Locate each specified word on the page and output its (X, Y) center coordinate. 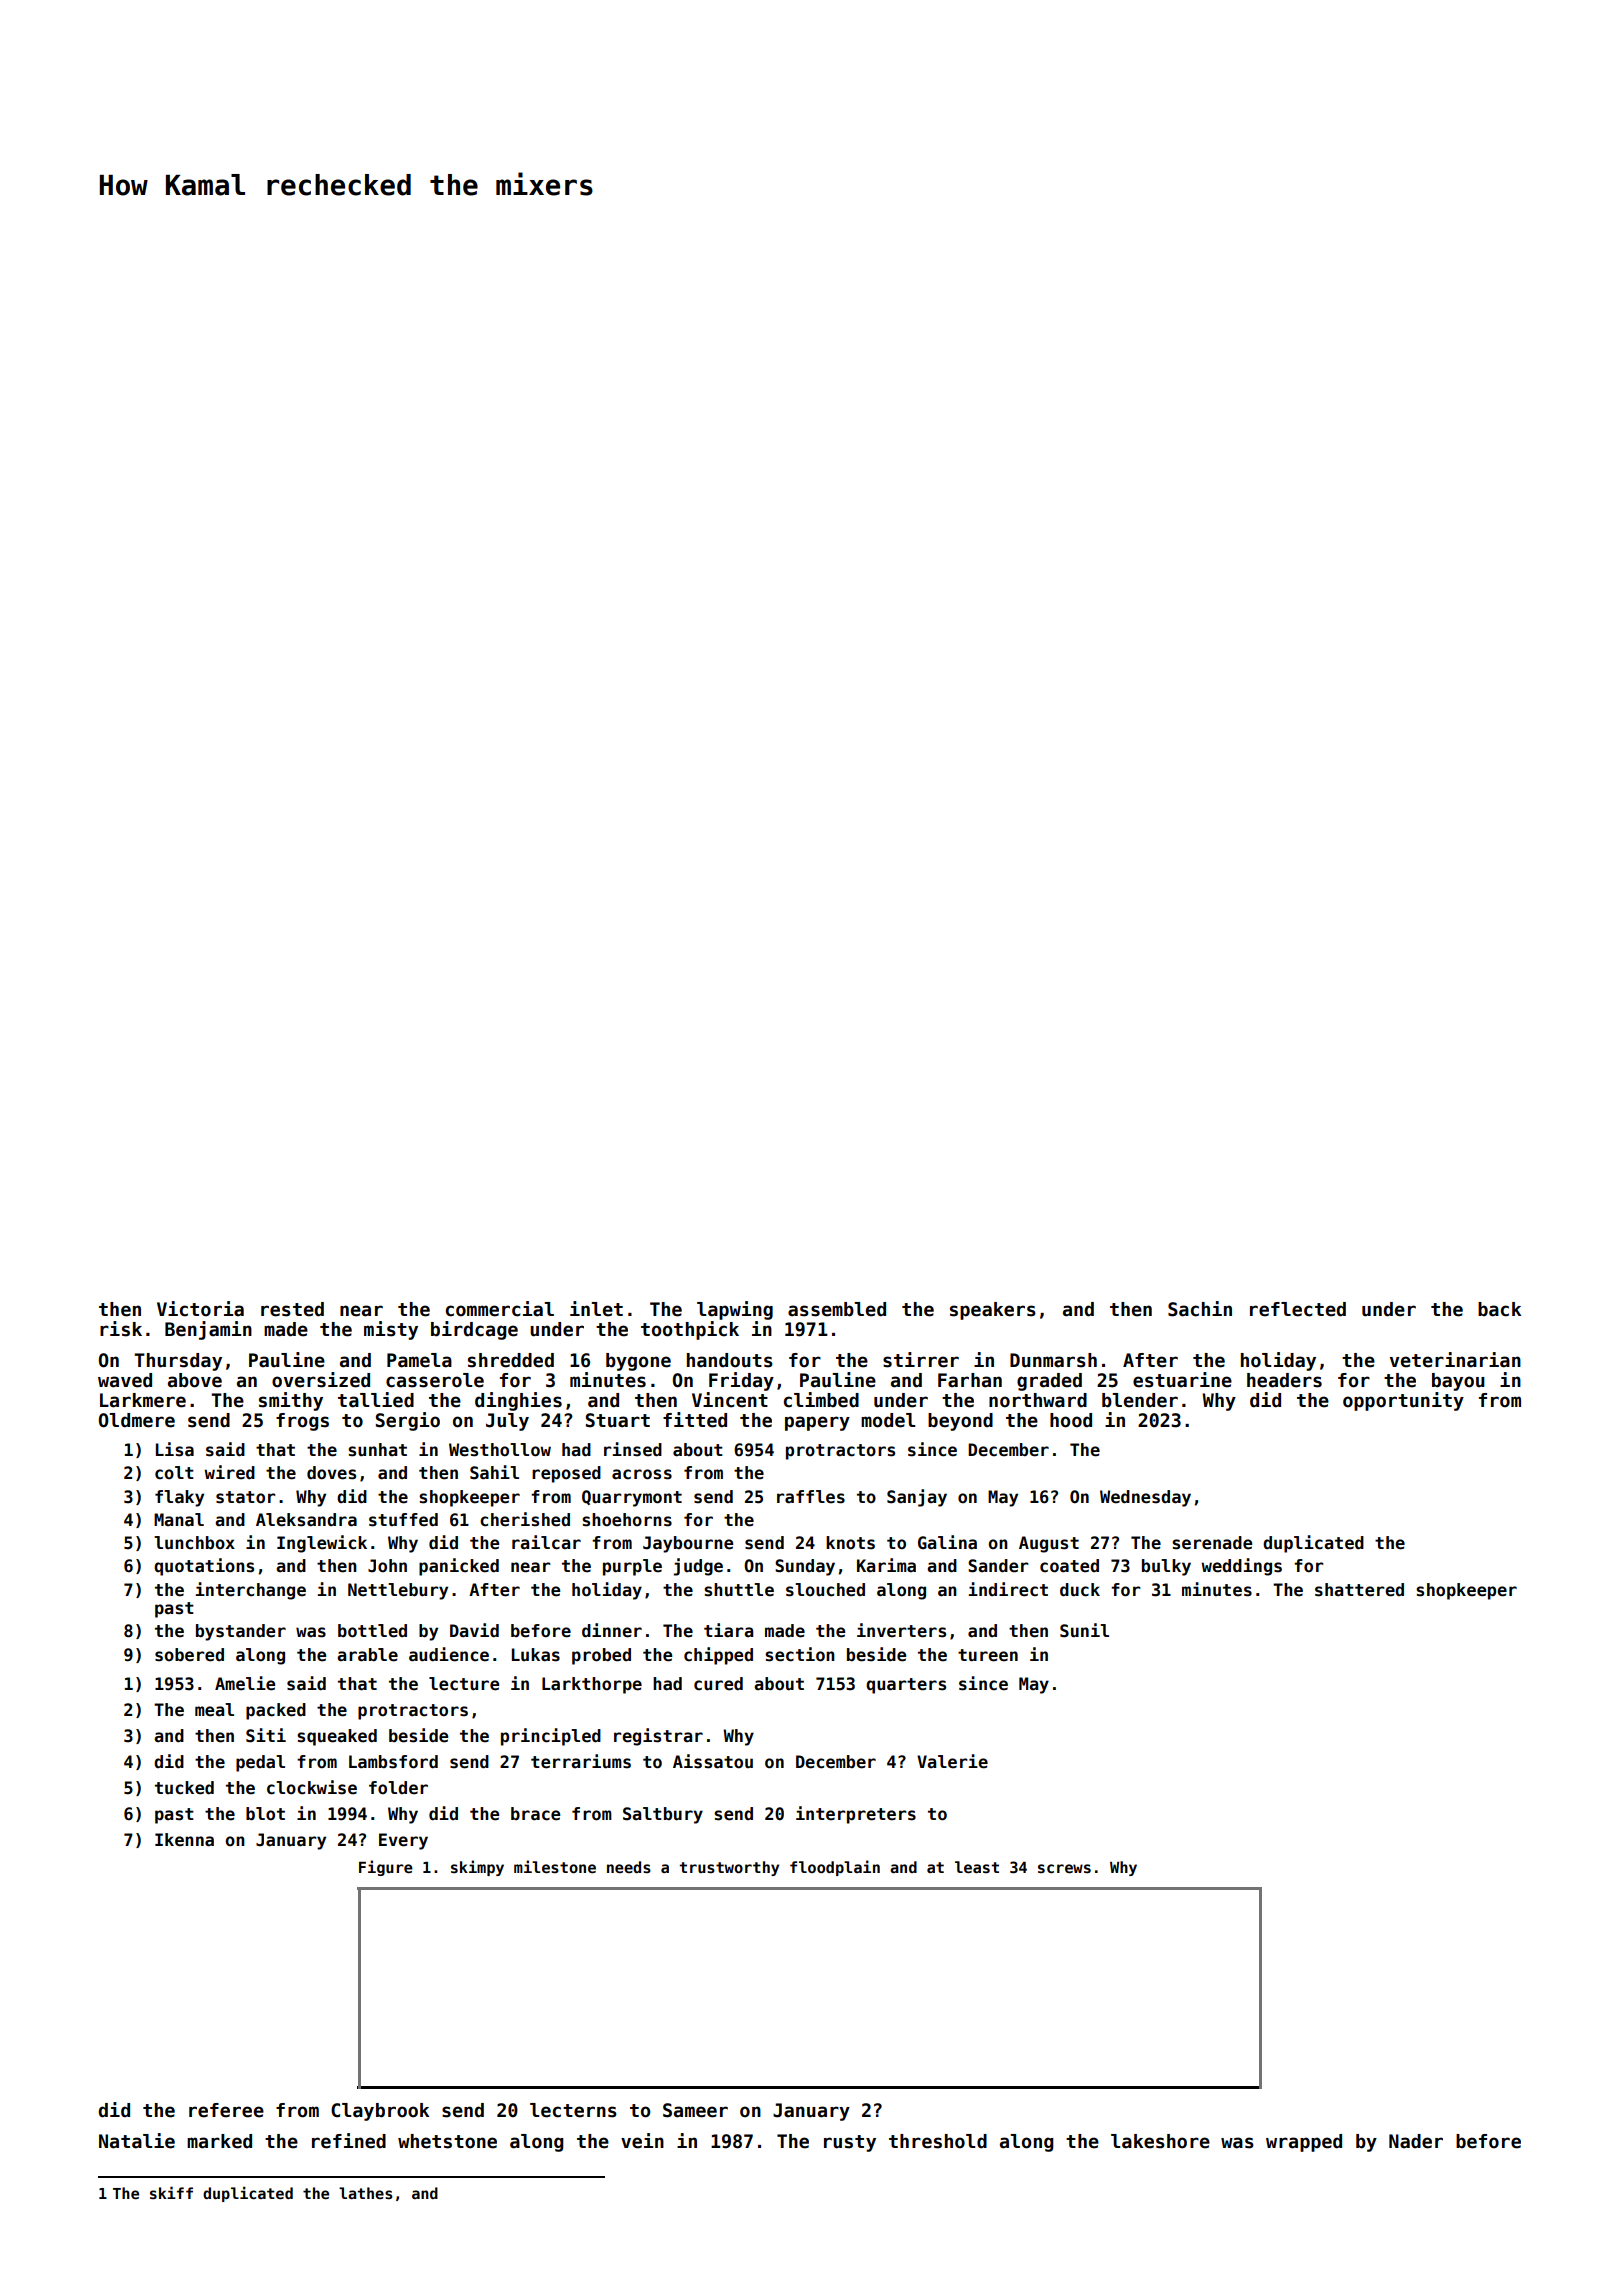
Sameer (695, 2110)
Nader (1416, 2141)
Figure (386, 1868)
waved (125, 1380)
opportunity (1403, 1401)
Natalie (137, 2141)
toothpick (690, 1330)
